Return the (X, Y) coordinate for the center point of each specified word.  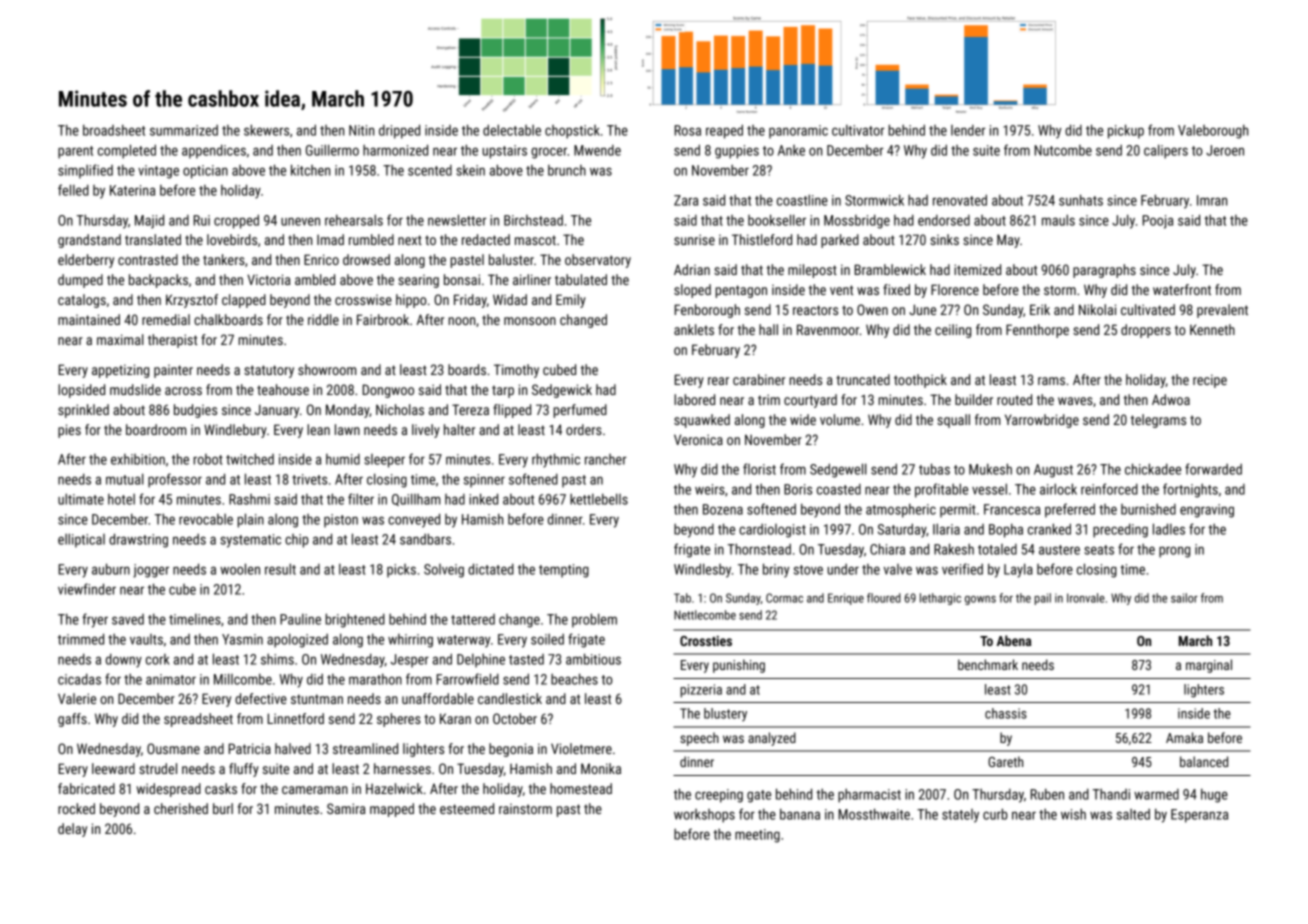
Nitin (361, 130)
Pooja (1157, 222)
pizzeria (701, 691)
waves (1075, 401)
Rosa (688, 130)
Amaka (1184, 737)
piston (341, 521)
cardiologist (772, 531)
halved (293, 748)
